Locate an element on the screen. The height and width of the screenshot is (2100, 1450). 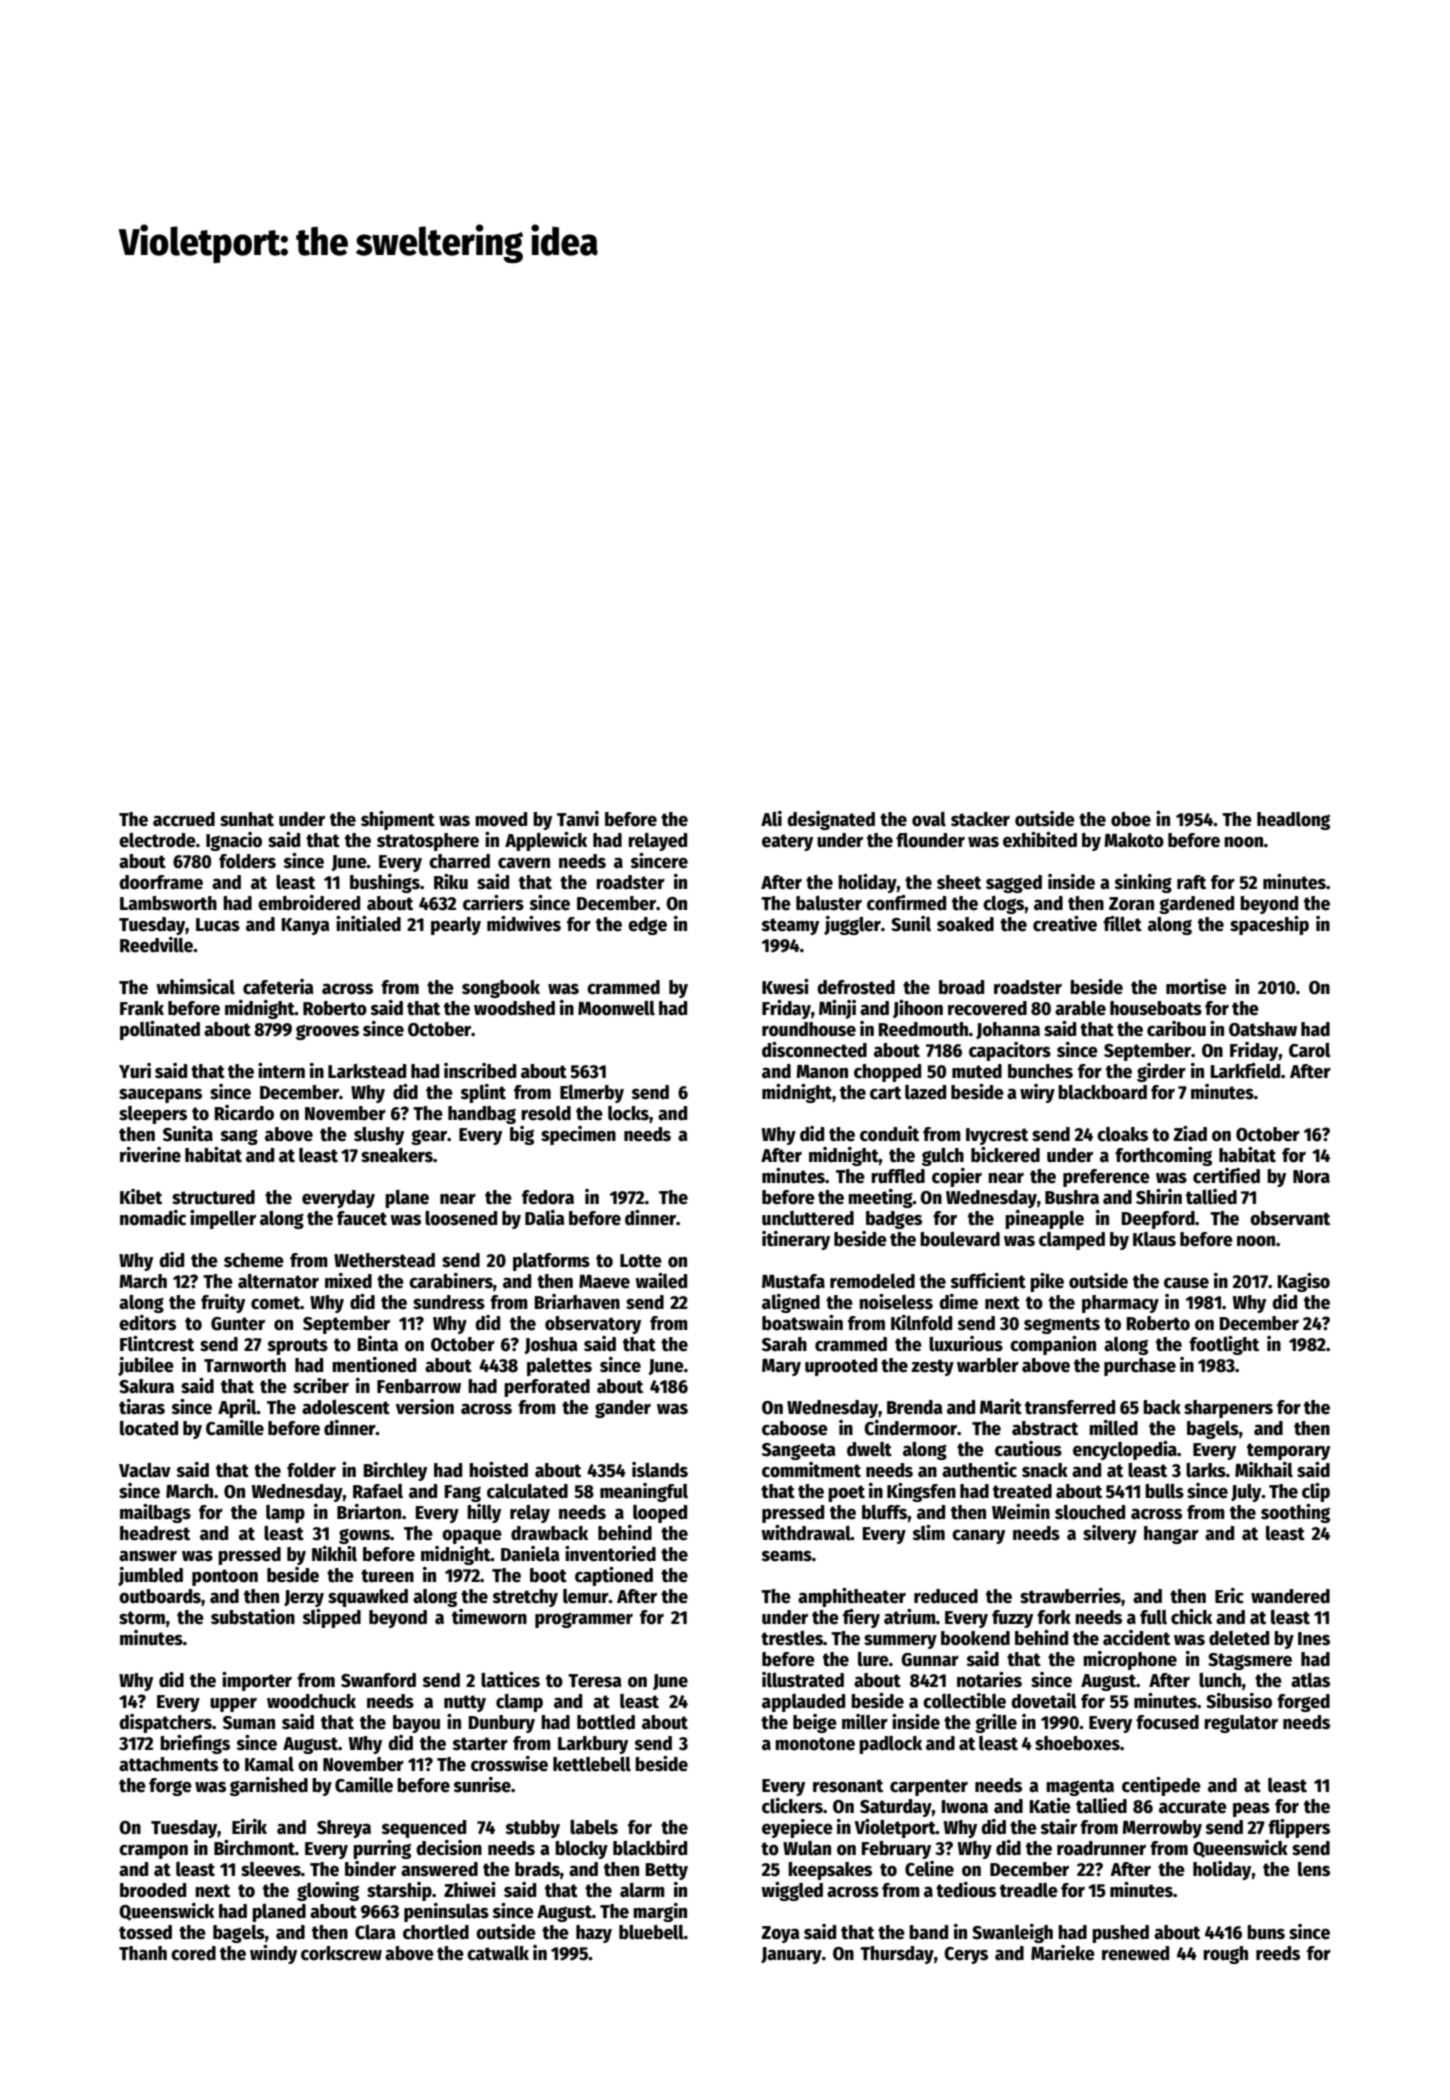
mailbags is located at coordinates (155, 1513).
